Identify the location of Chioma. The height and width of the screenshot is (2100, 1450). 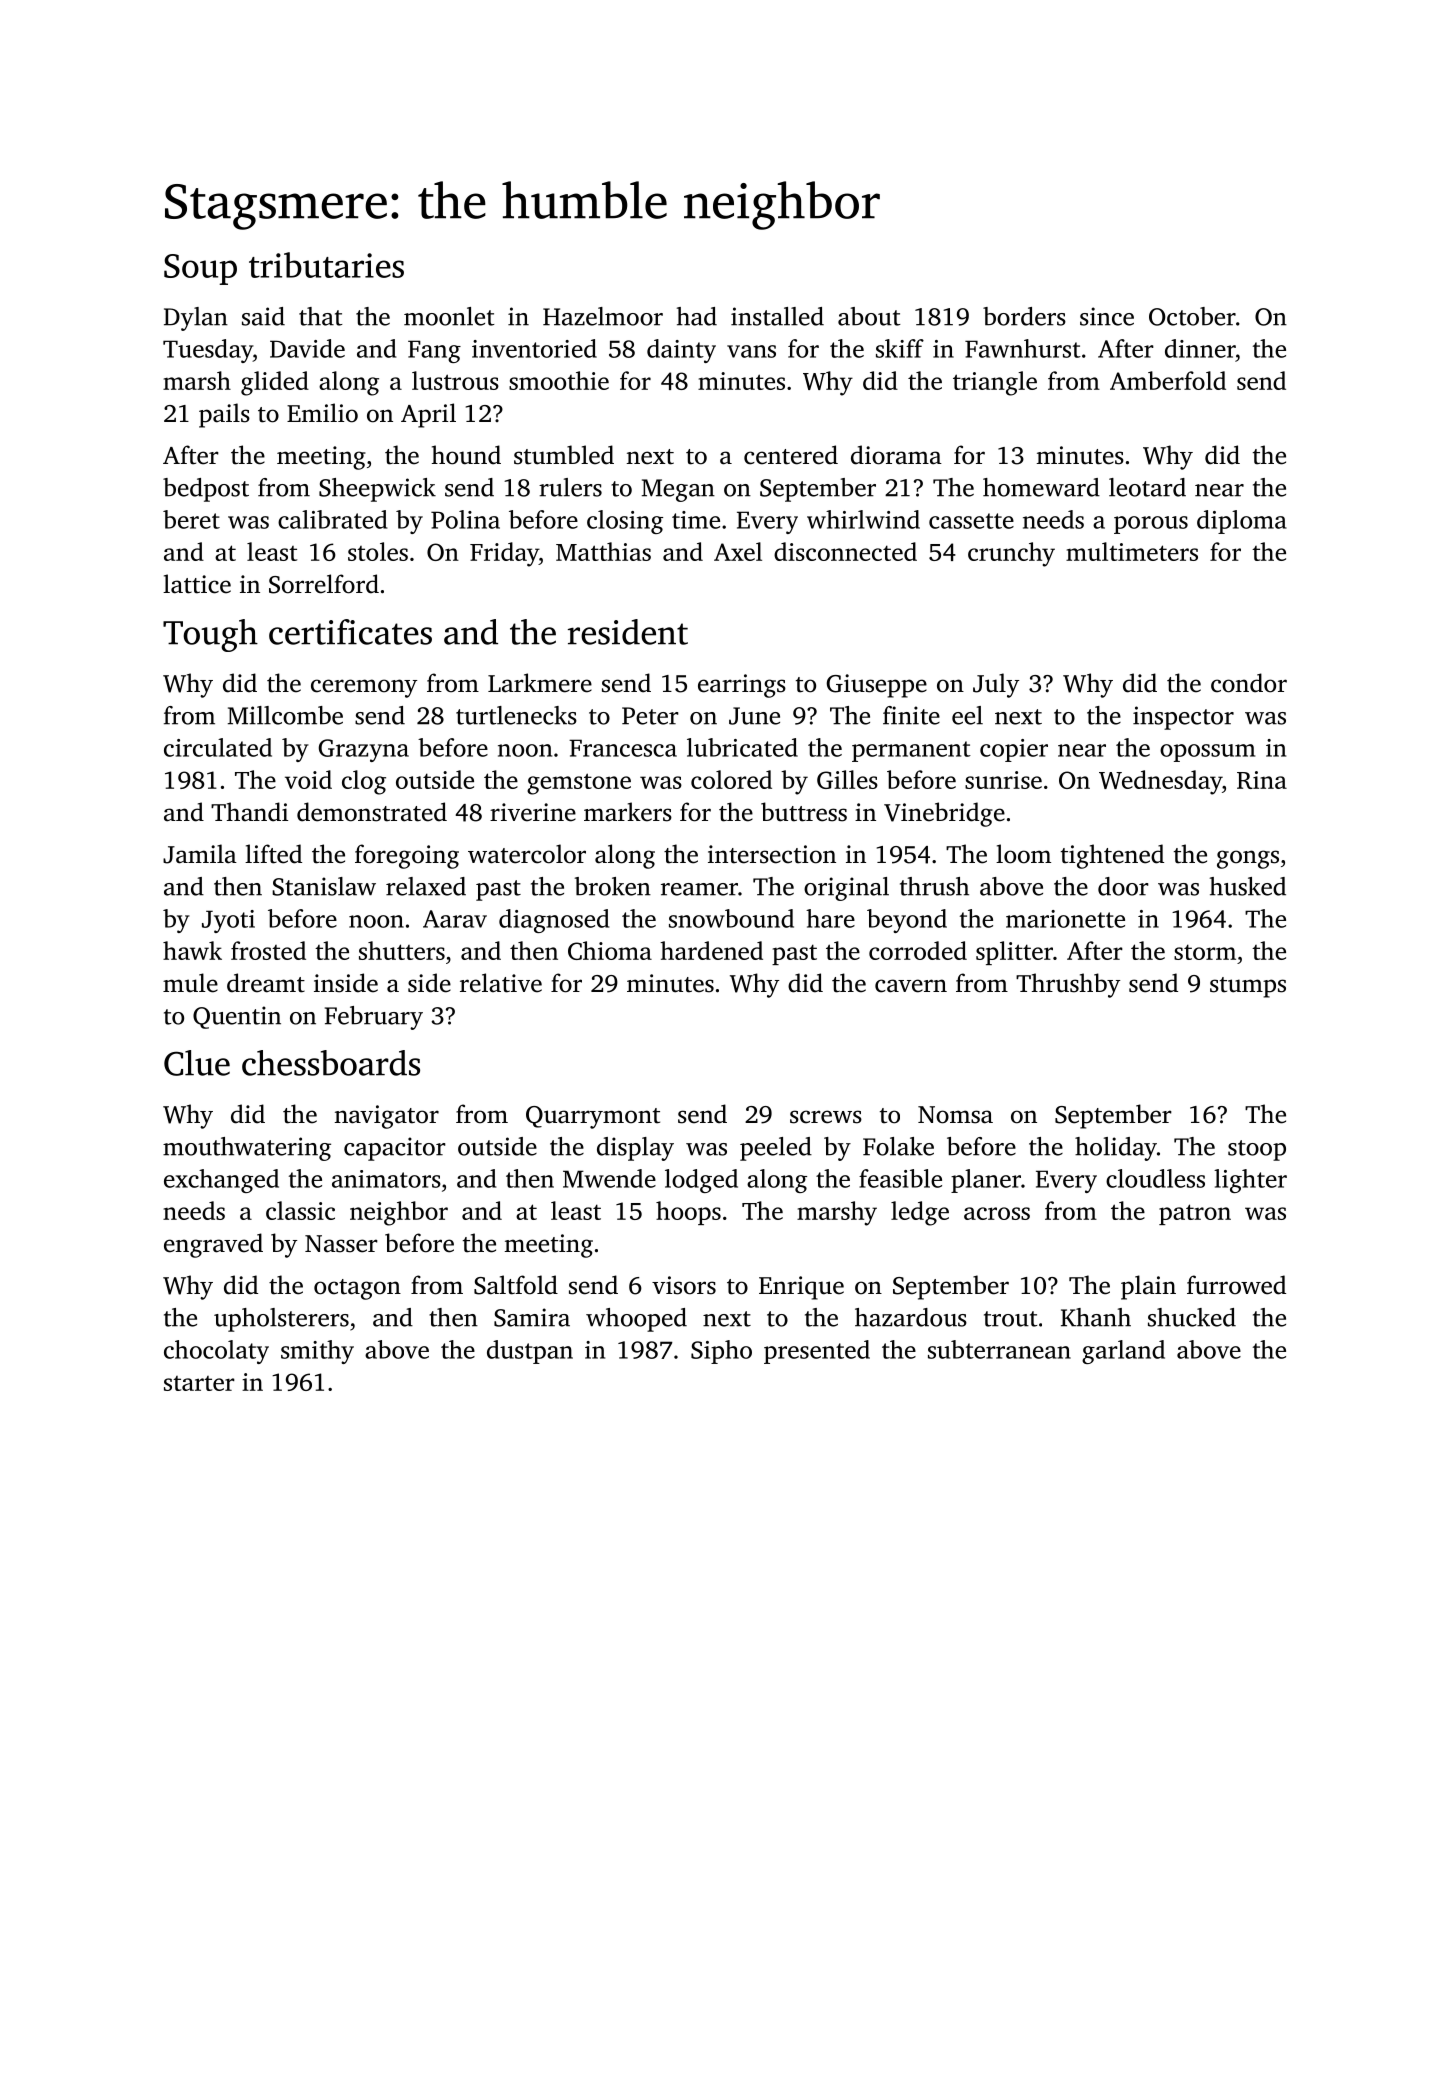
(610, 950).
